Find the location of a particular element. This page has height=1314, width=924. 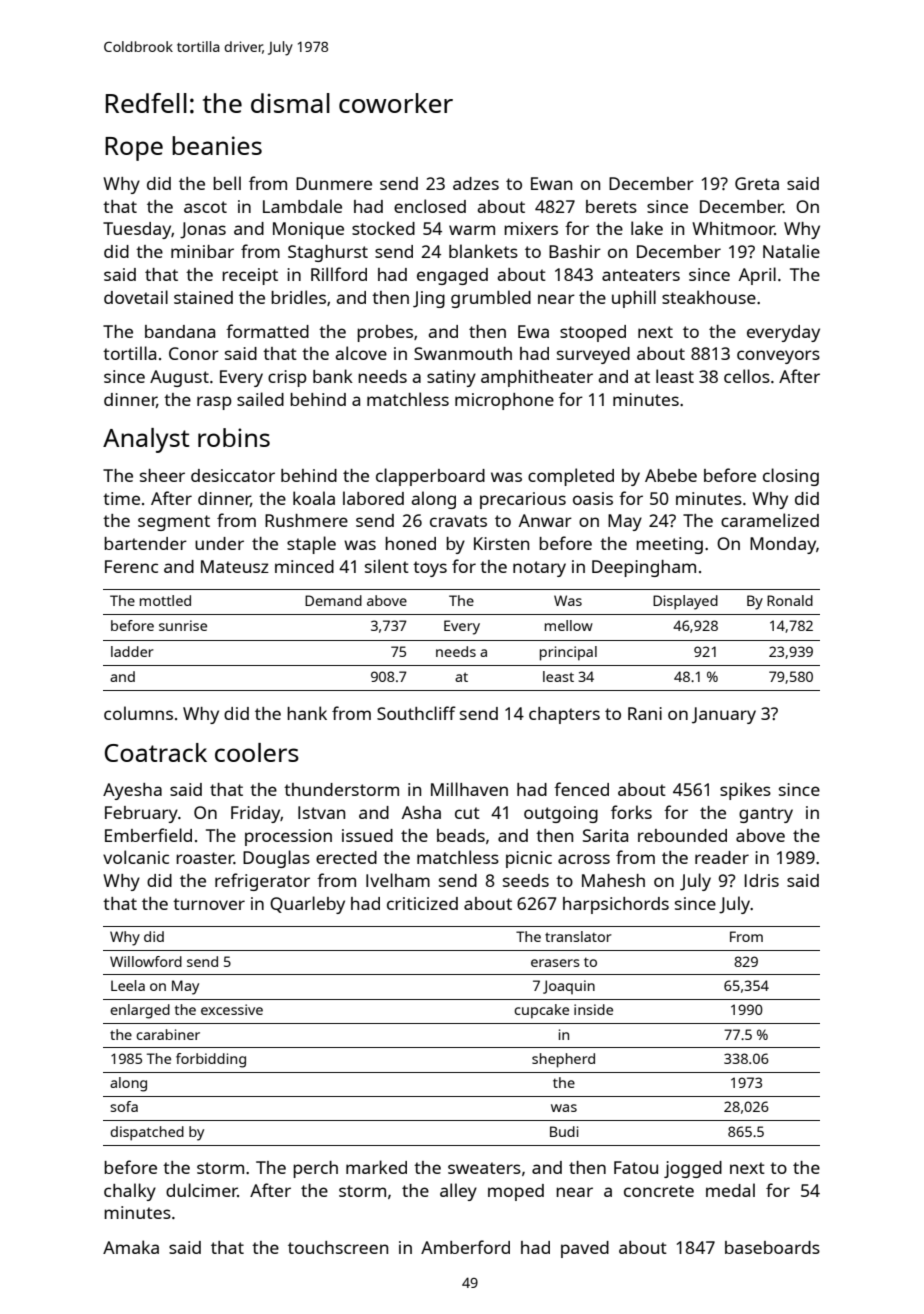

beanies is located at coordinates (217, 145).
